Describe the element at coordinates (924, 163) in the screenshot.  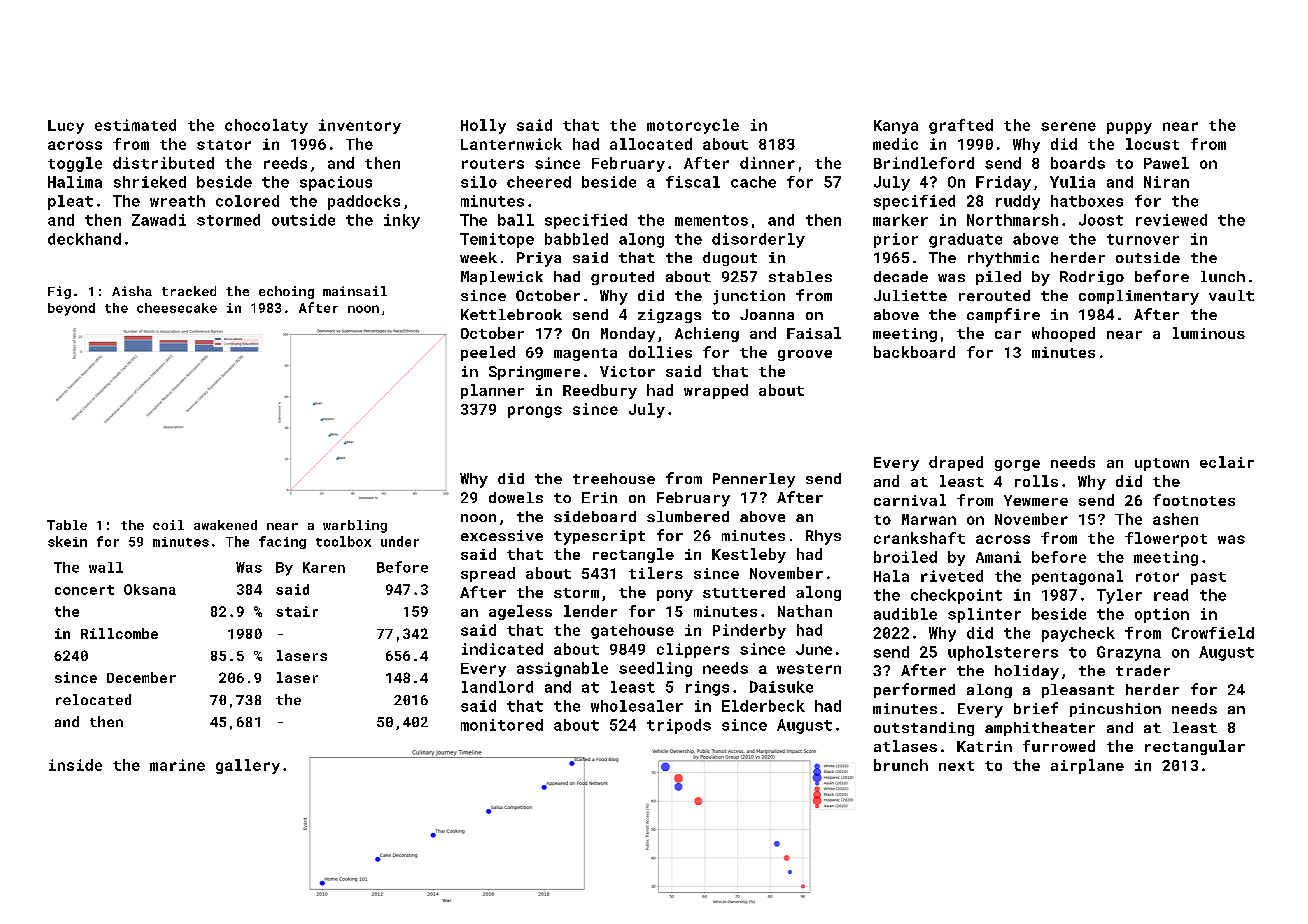
I see `Brindleford` at that location.
